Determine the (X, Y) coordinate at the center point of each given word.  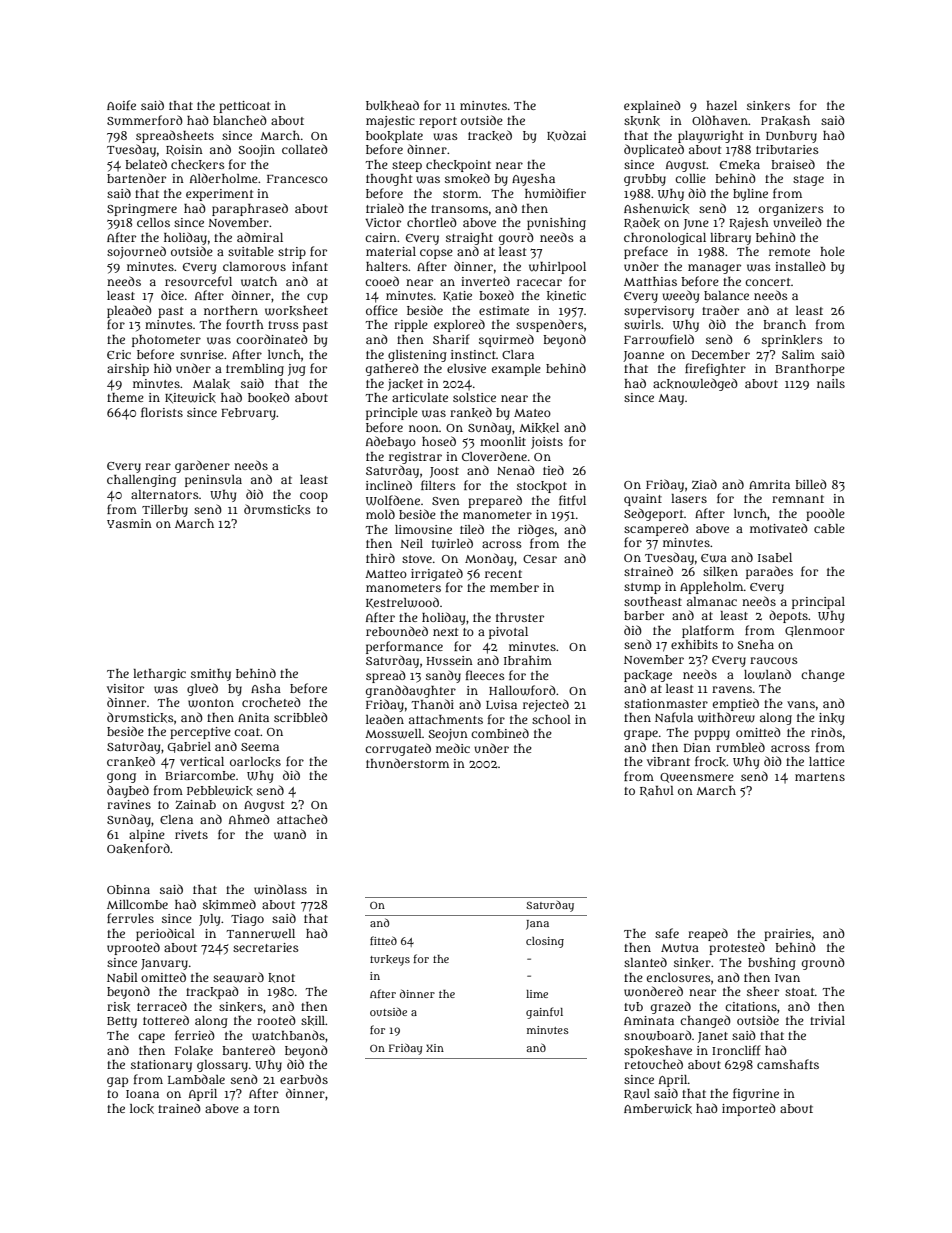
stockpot (542, 487)
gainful (544, 1013)
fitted (383, 940)
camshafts (788, 1064)
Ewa (714, 558)
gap (117, 1082)
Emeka (740, 165)
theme (125, 397)
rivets (191, 834)
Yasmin (129, 523)
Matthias (650, 281)
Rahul (657, 791)
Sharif (451, 339)
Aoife (121, 105)
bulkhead (392, 105)
